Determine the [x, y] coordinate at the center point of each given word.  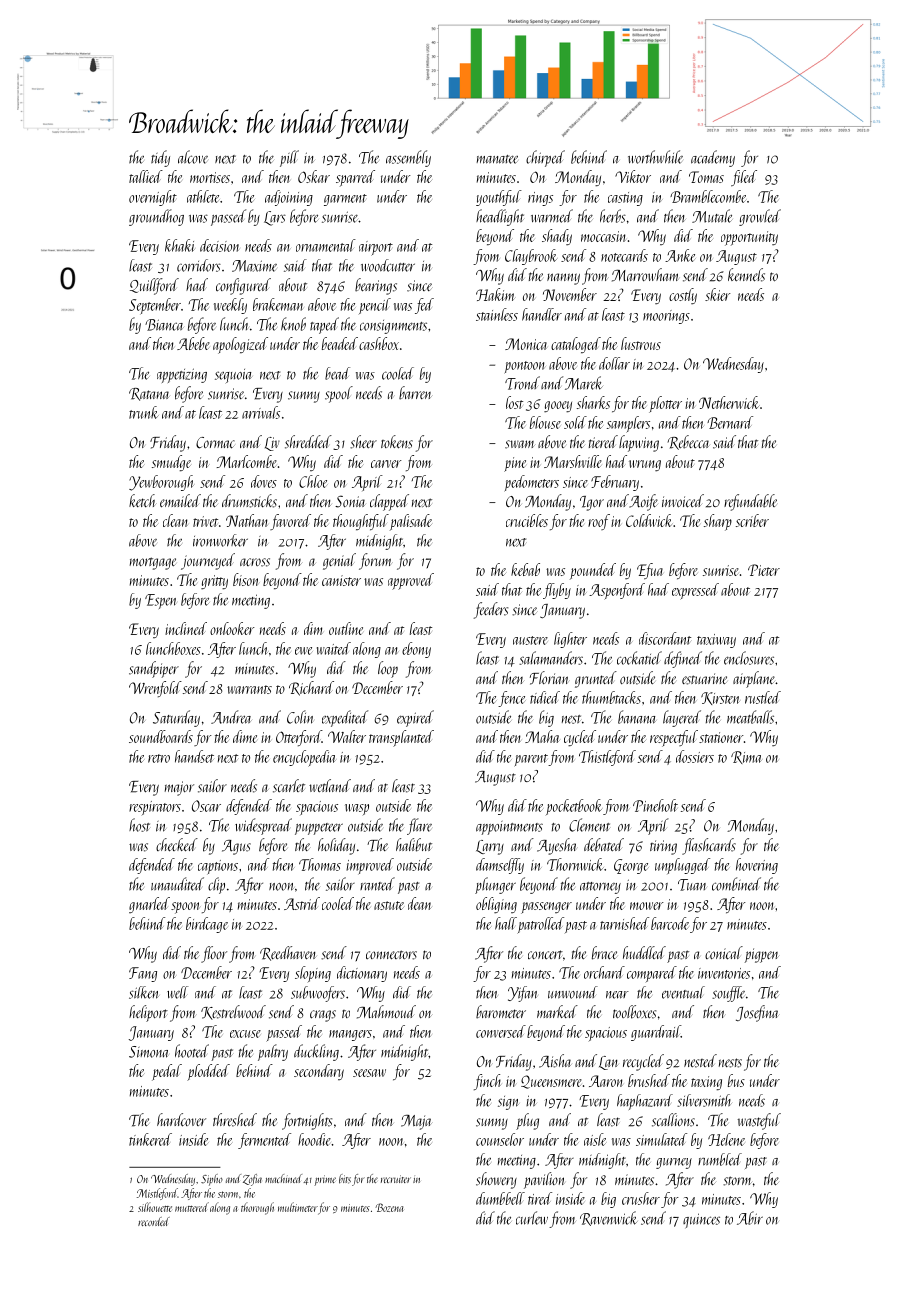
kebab [525, 569]
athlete [203, 196]
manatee [497, 159]
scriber [752, 520]
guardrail [656, 1033]
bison [245, 579]
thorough [257, 1208]
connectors [391, 955]
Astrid [302, 903]
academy [713, 158]
